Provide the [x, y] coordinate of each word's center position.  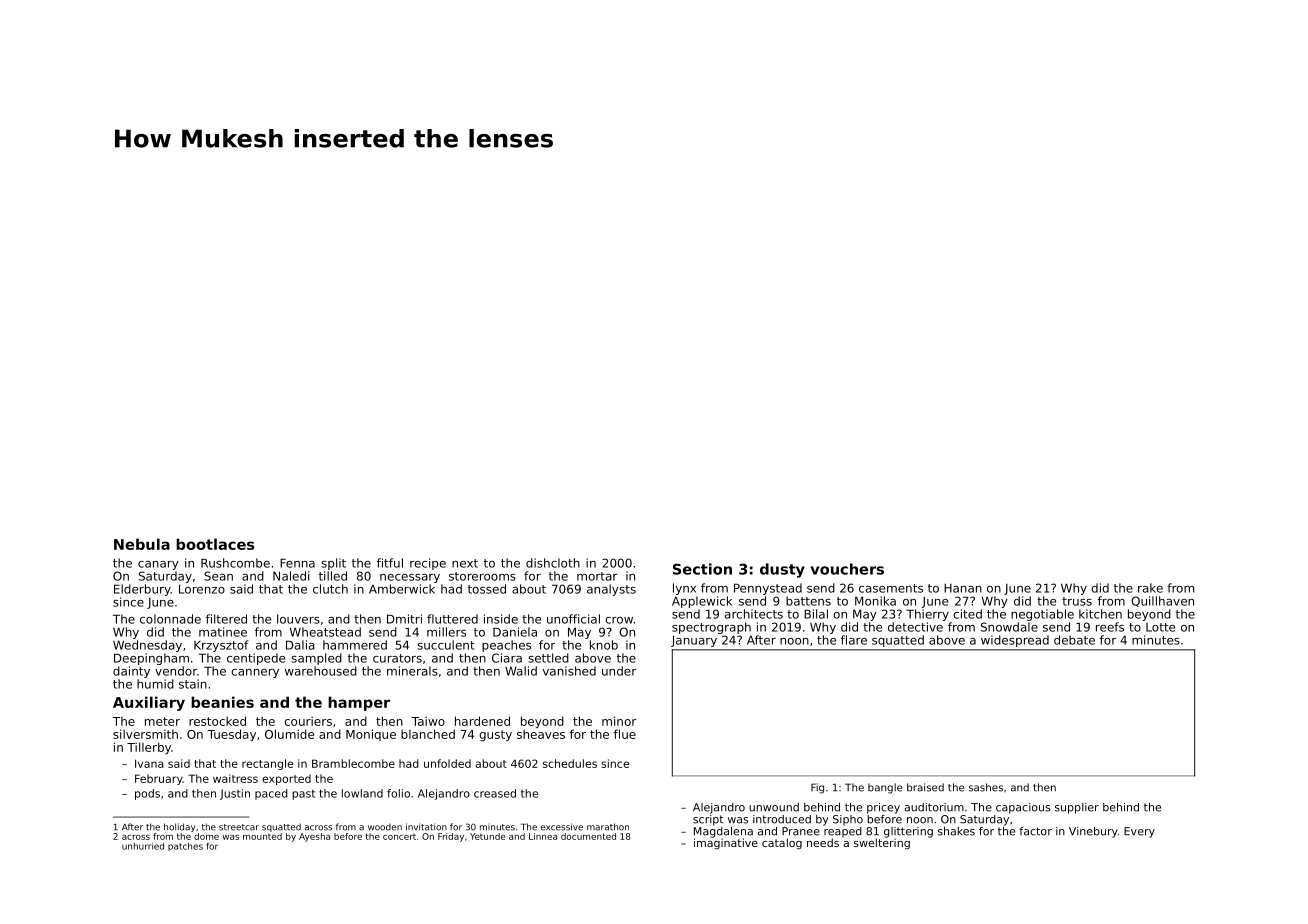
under [619, 671]
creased [495, 793]
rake [1150, 588]
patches [185, 847]
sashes [986, 787]
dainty [131, 672]
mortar [597, 576]
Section [702, 569]
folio [398, 793]
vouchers [847, 569]
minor [619, 721]
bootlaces [215, 544]
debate [1074, 640]
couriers [308, 721]
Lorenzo [202, 589]
